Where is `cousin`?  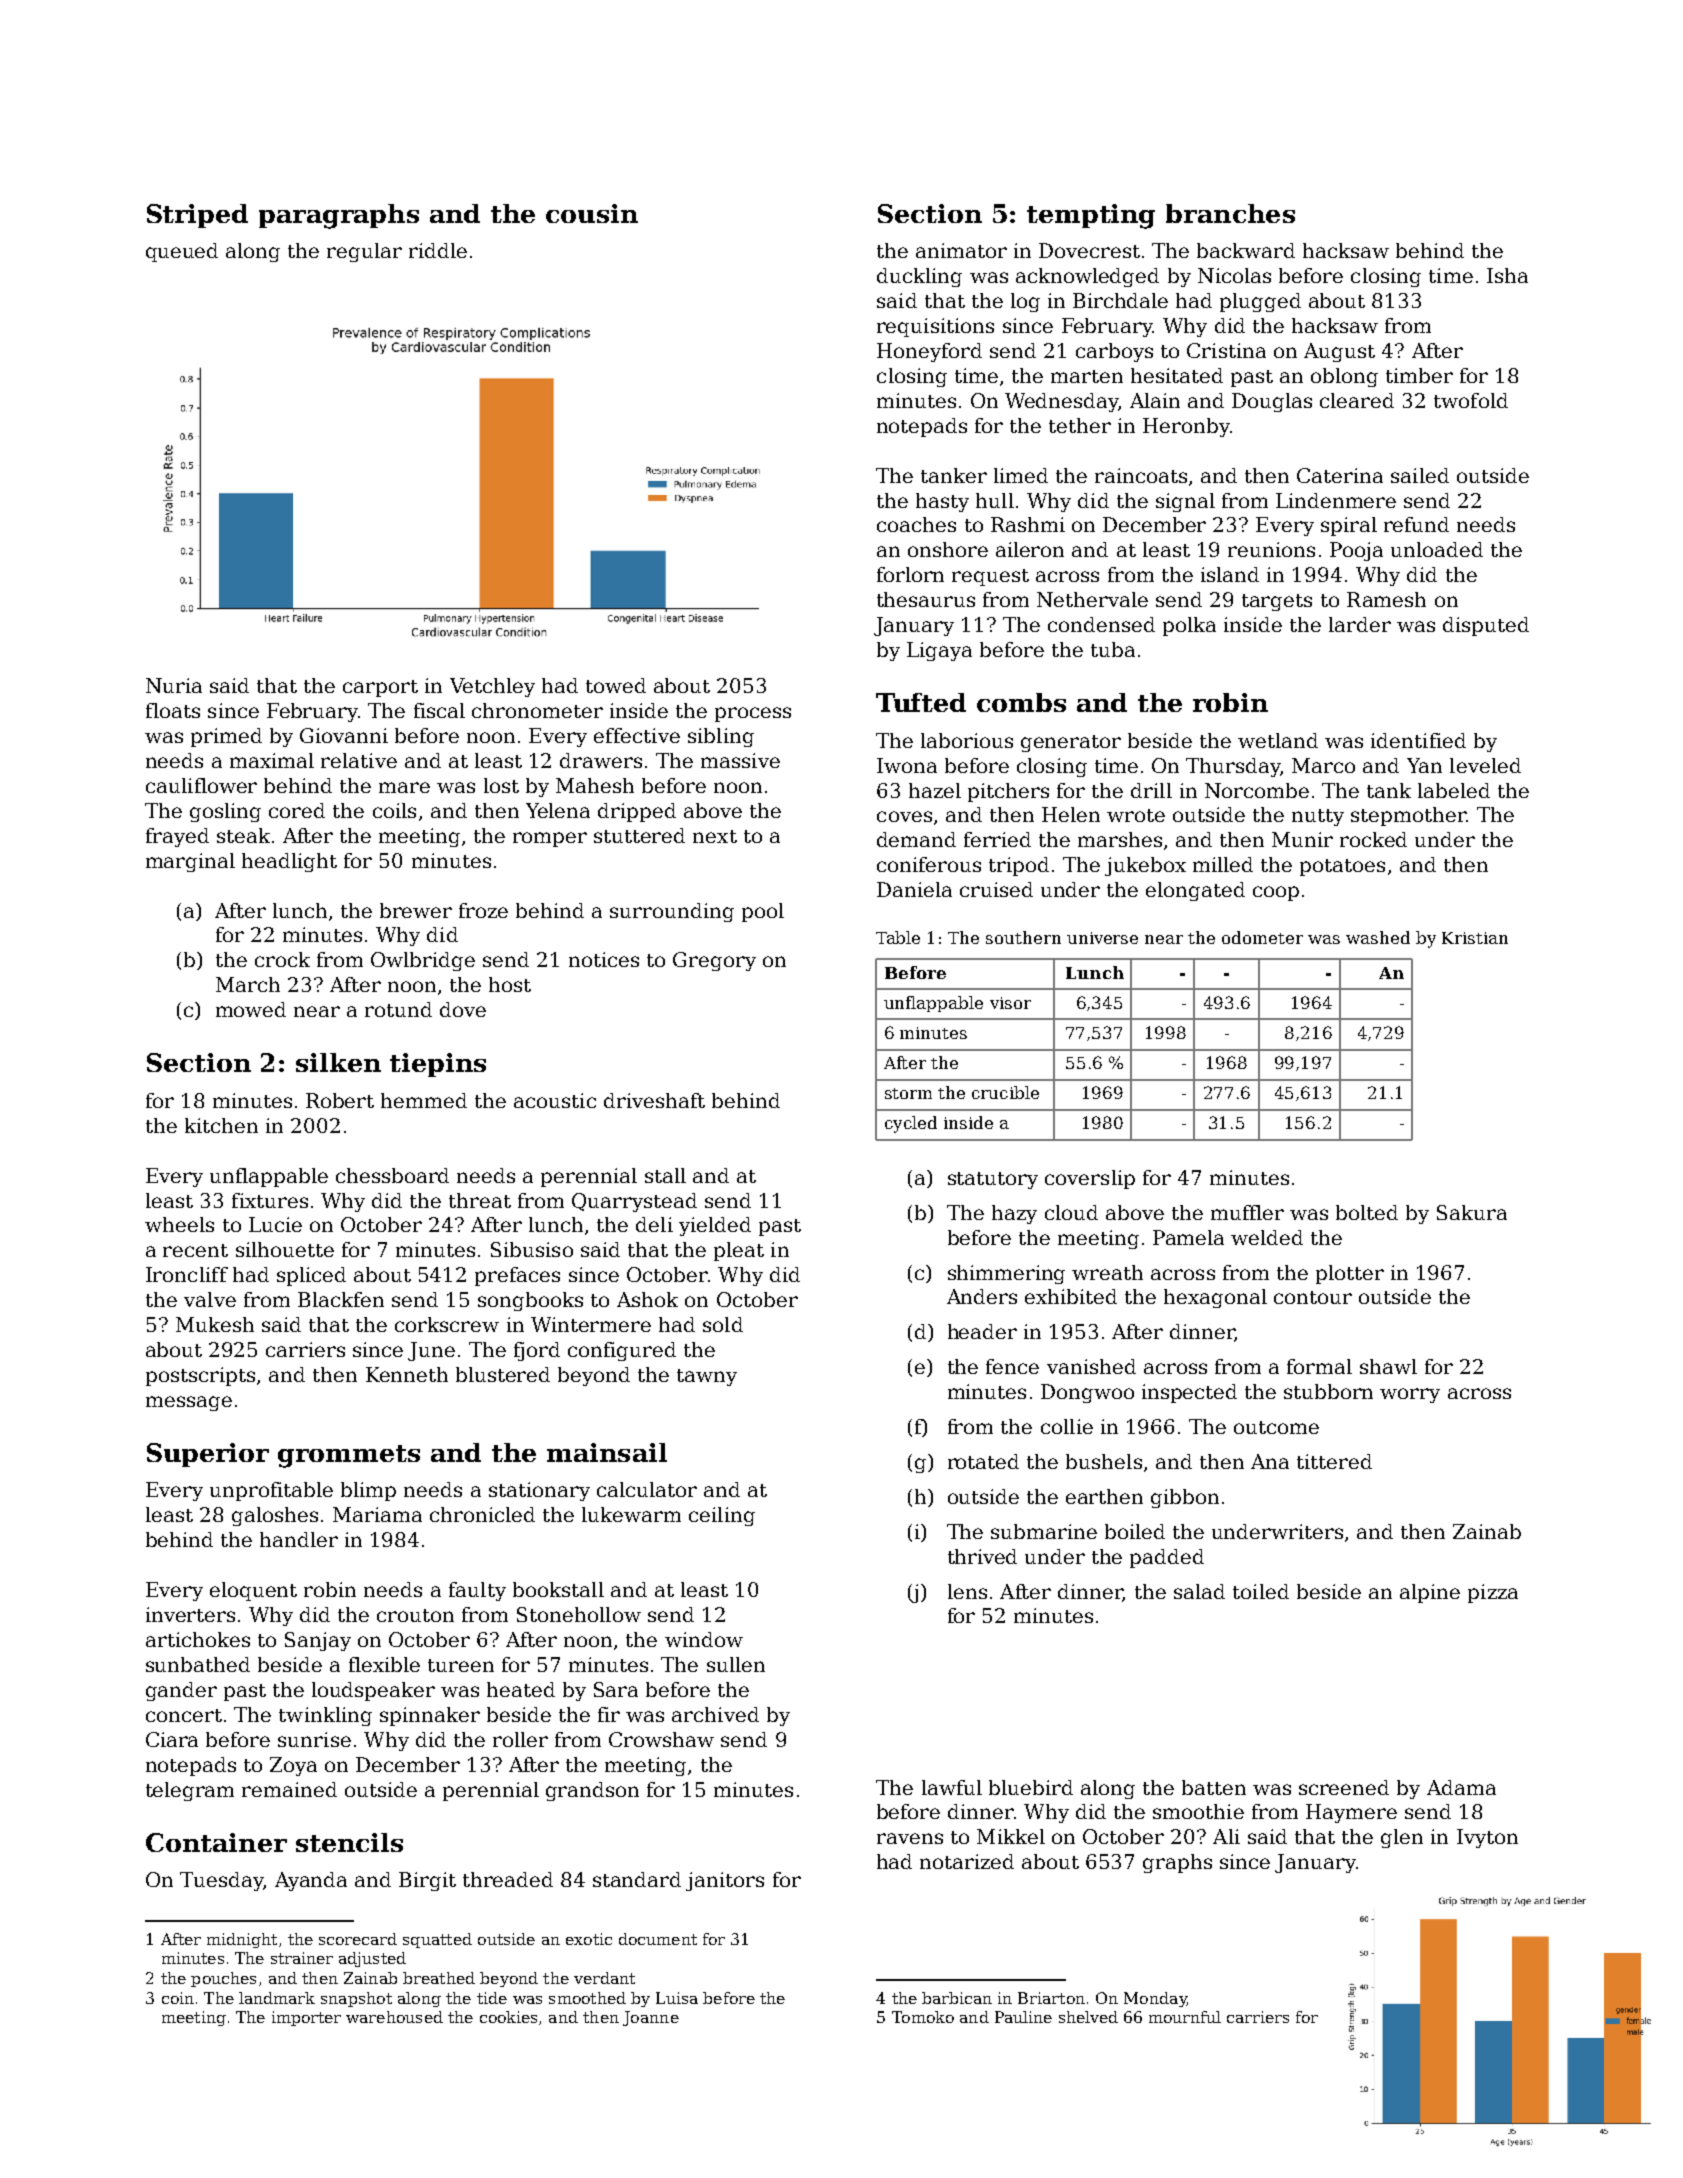
cousin is located at coordinates (592, 213).
